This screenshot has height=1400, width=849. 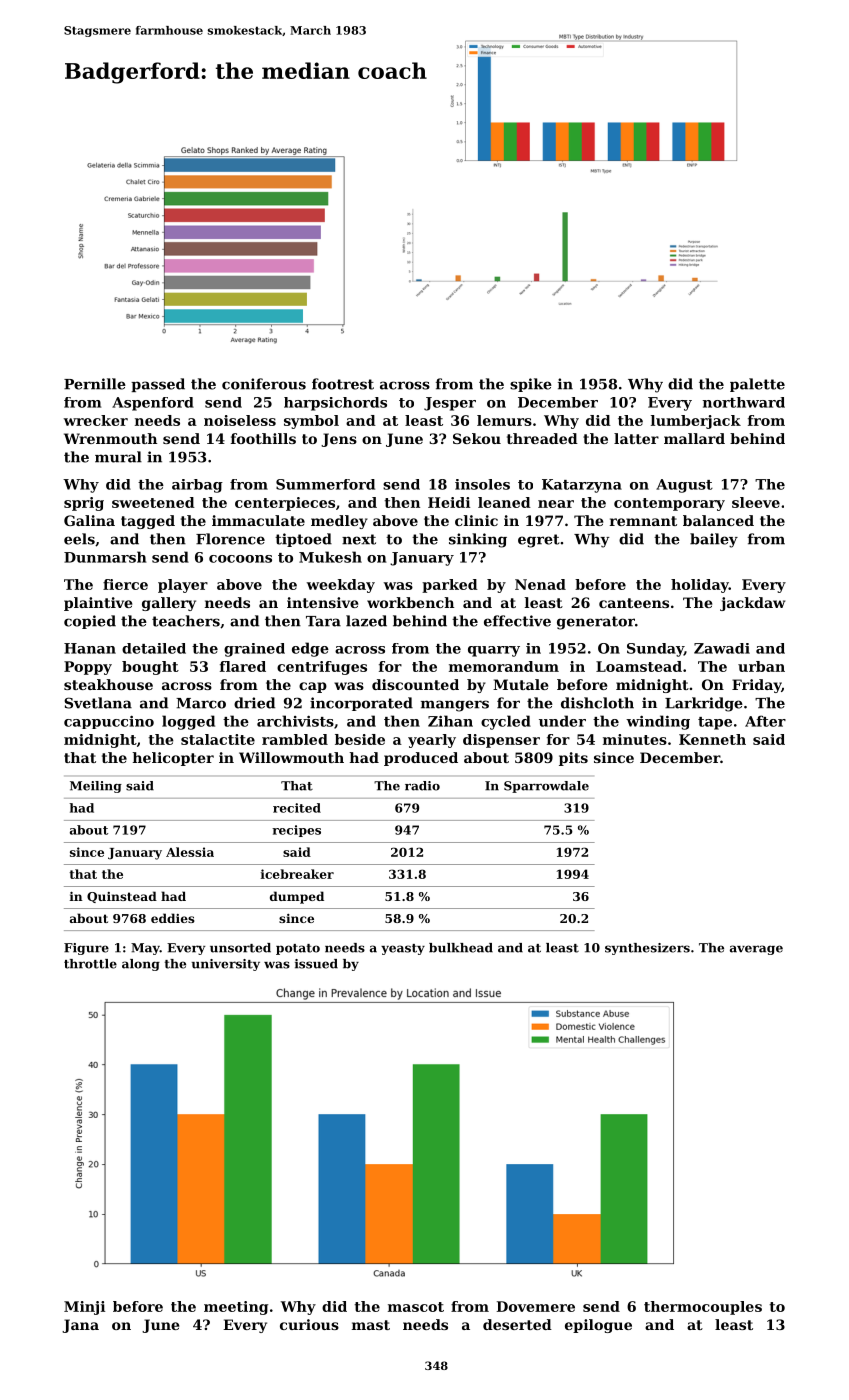 What do you see at coordinates (542, 438) in the screenshot?
I see `threaded` at bounding box center [542, 438].
